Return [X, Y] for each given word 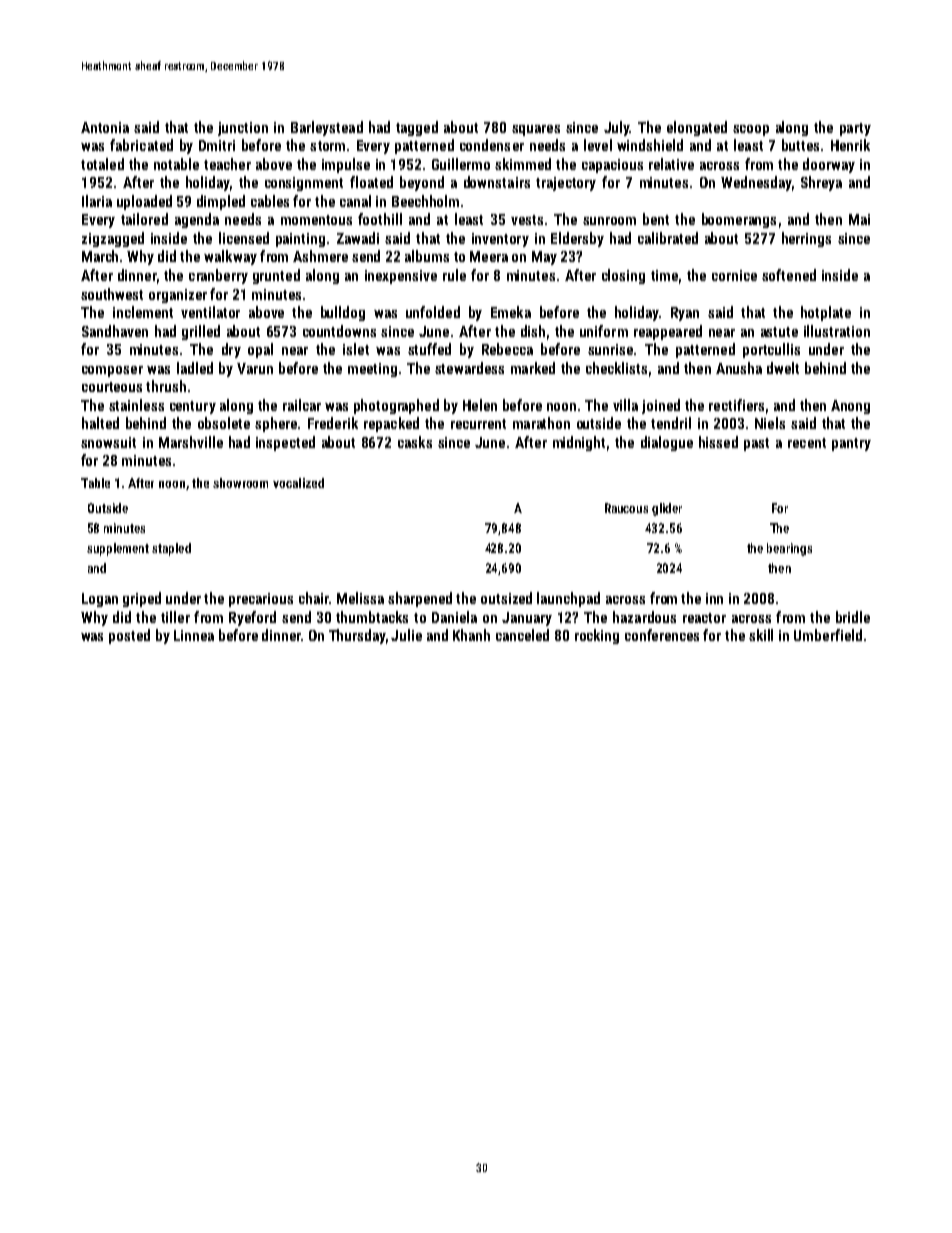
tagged [417, 128]
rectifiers [736, 405]
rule [454, 275]
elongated [697, 128]
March [100, 256]
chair [314, 598]
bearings [789, 549]
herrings [806, 239]
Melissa [360, 598]
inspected [285, 443]
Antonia [105, 127]
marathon [541, 423]
